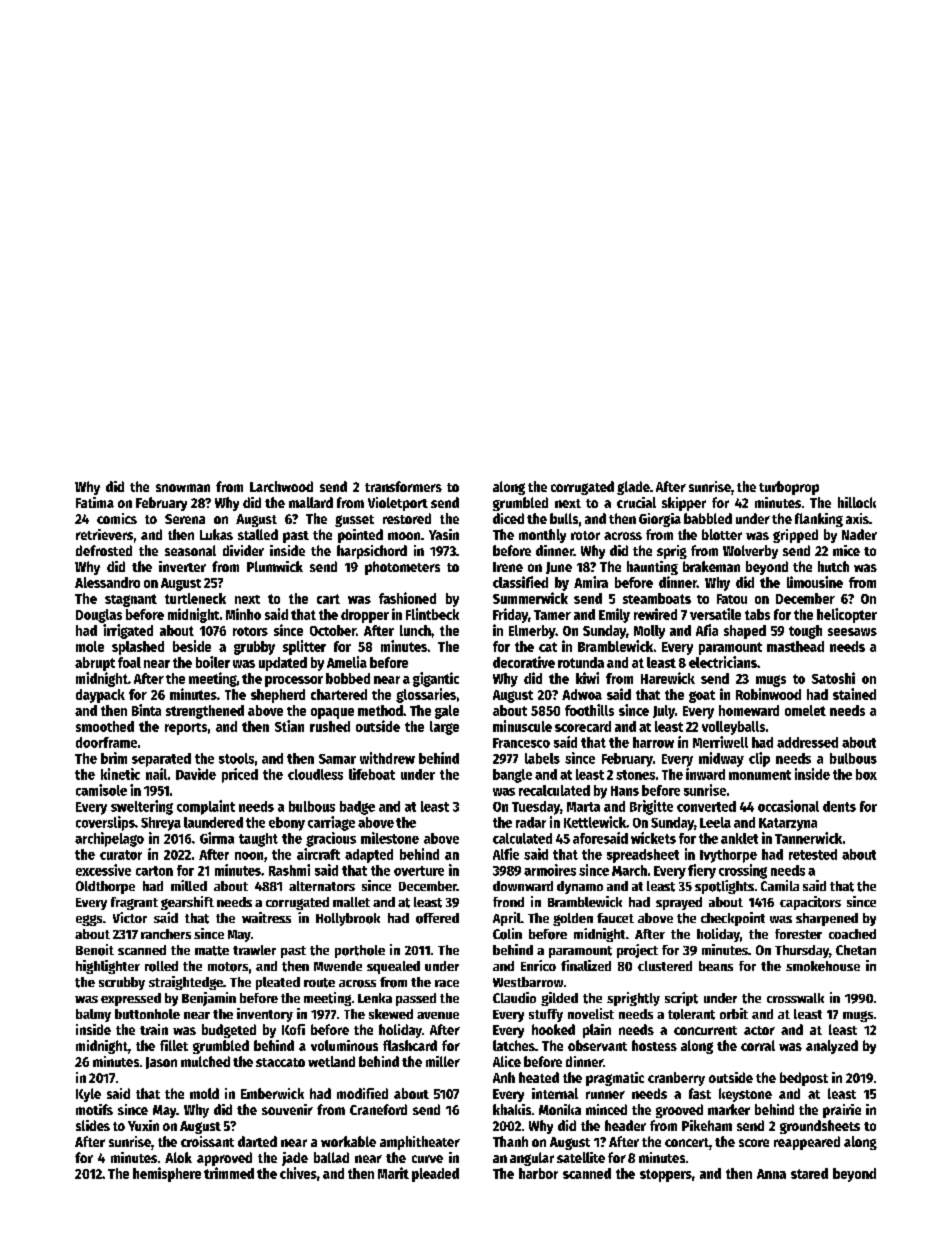 Image resolution: width=952 pixels, height=1233 pixels. I want to click on hemisphere, so click(167, 1174).
